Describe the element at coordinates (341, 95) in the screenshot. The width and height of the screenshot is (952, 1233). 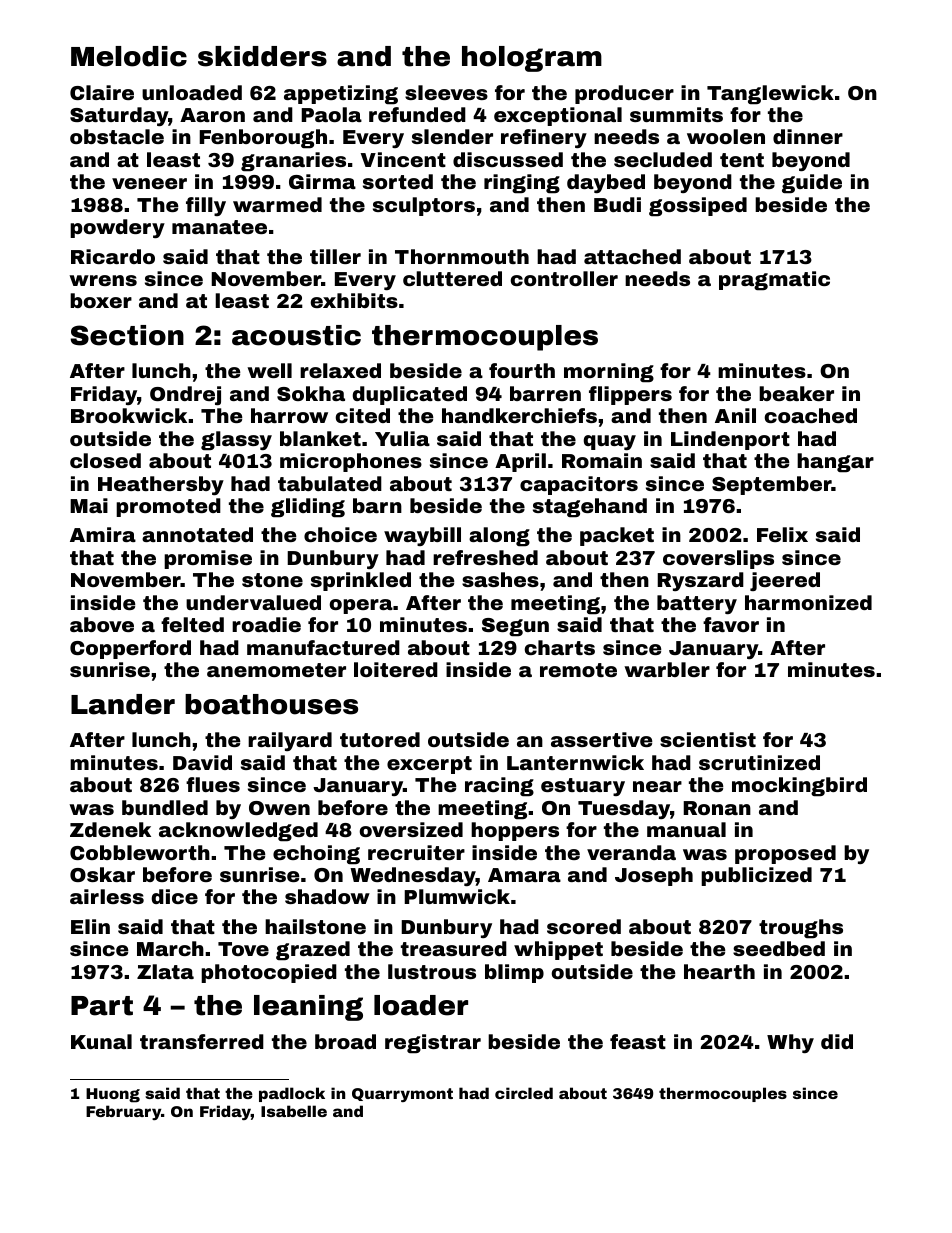
I see `appetizing` at that location.
